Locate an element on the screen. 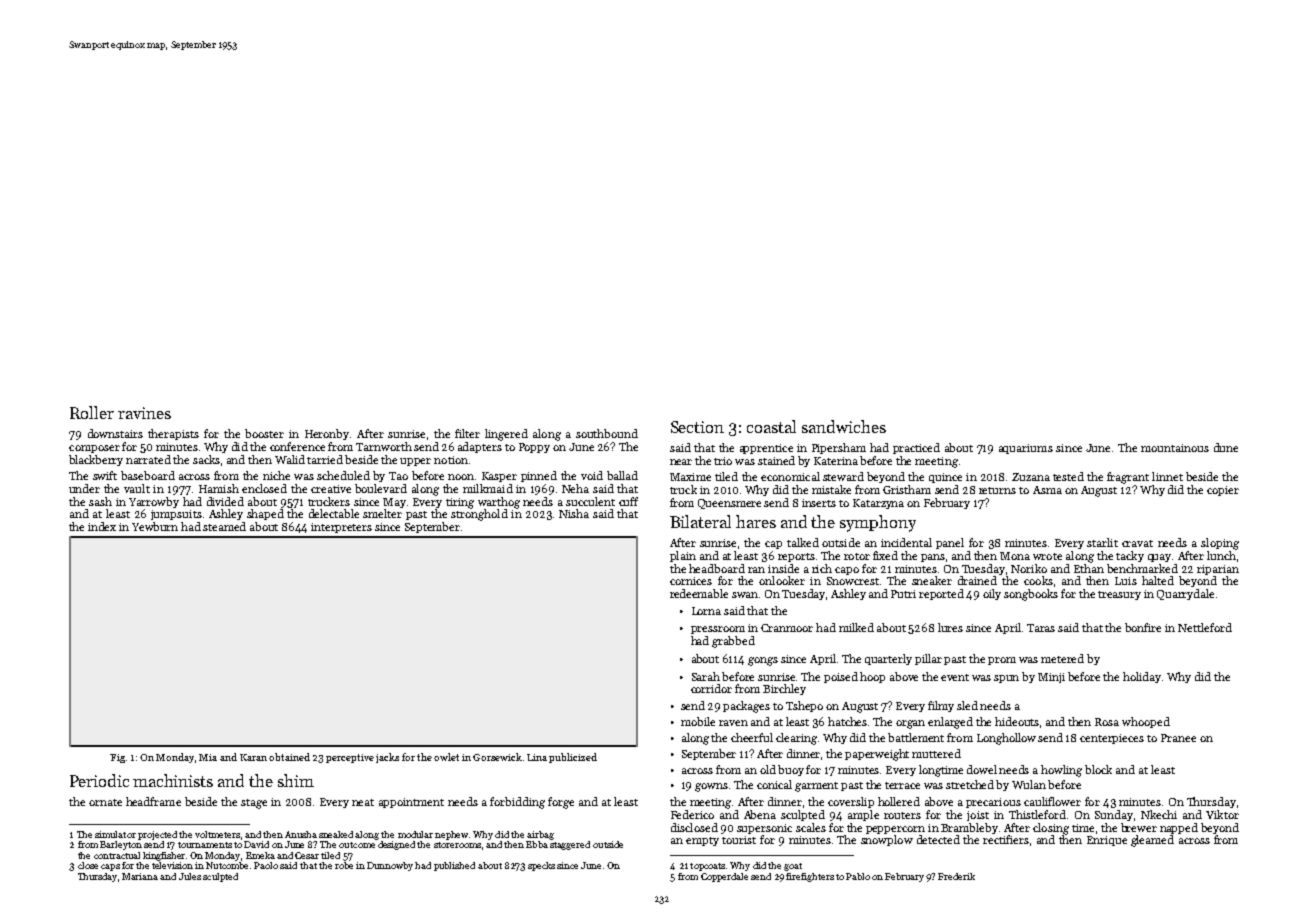 Image resolution: width=1308 pixels, height=924 pixels. caps is located at coordinates (110, 867).
